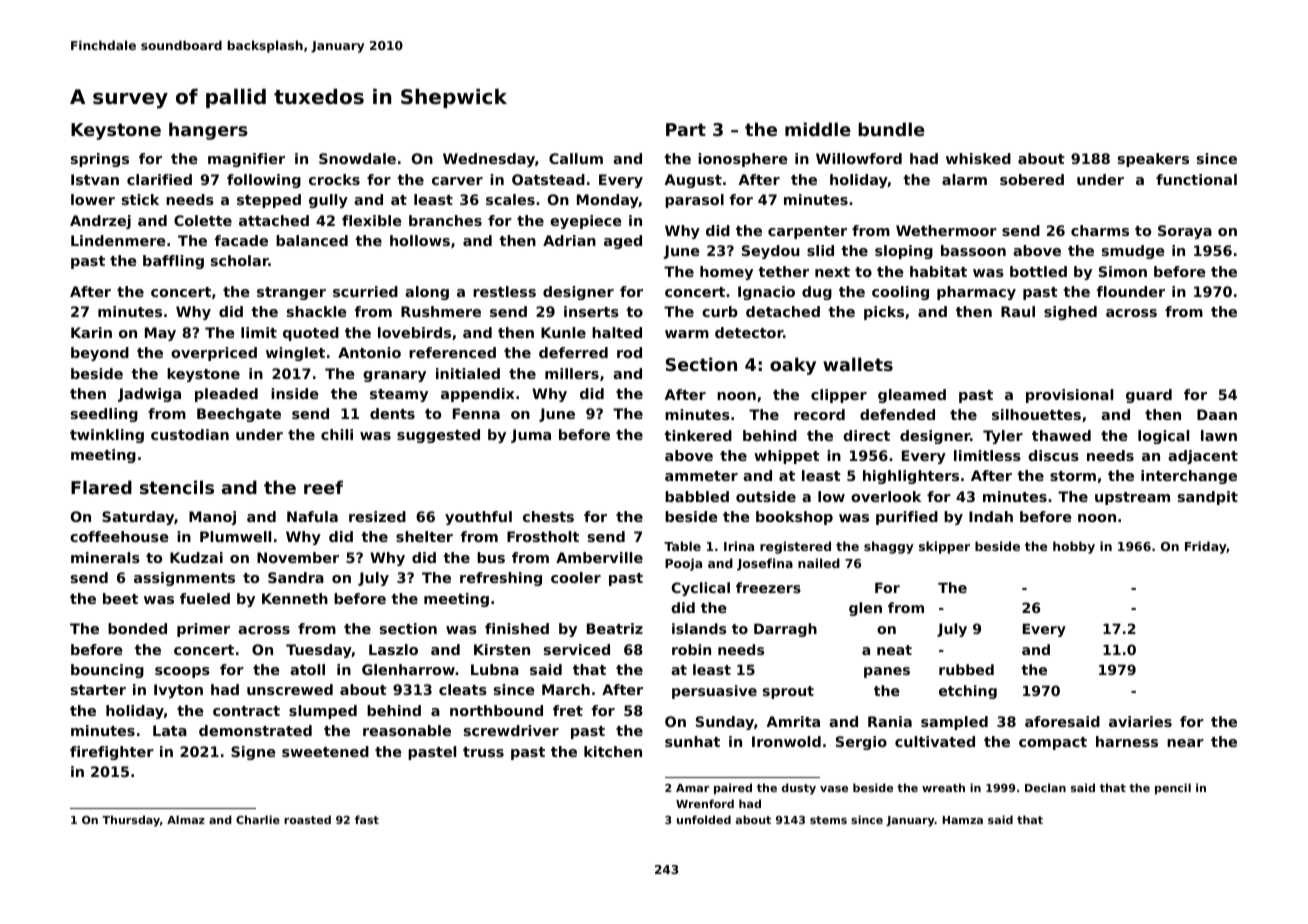 The image size is (1308, 924). What do you see at coordinates (1203, 457) in the document?
I see `adjacent` at bounding box center [1203, 457].
